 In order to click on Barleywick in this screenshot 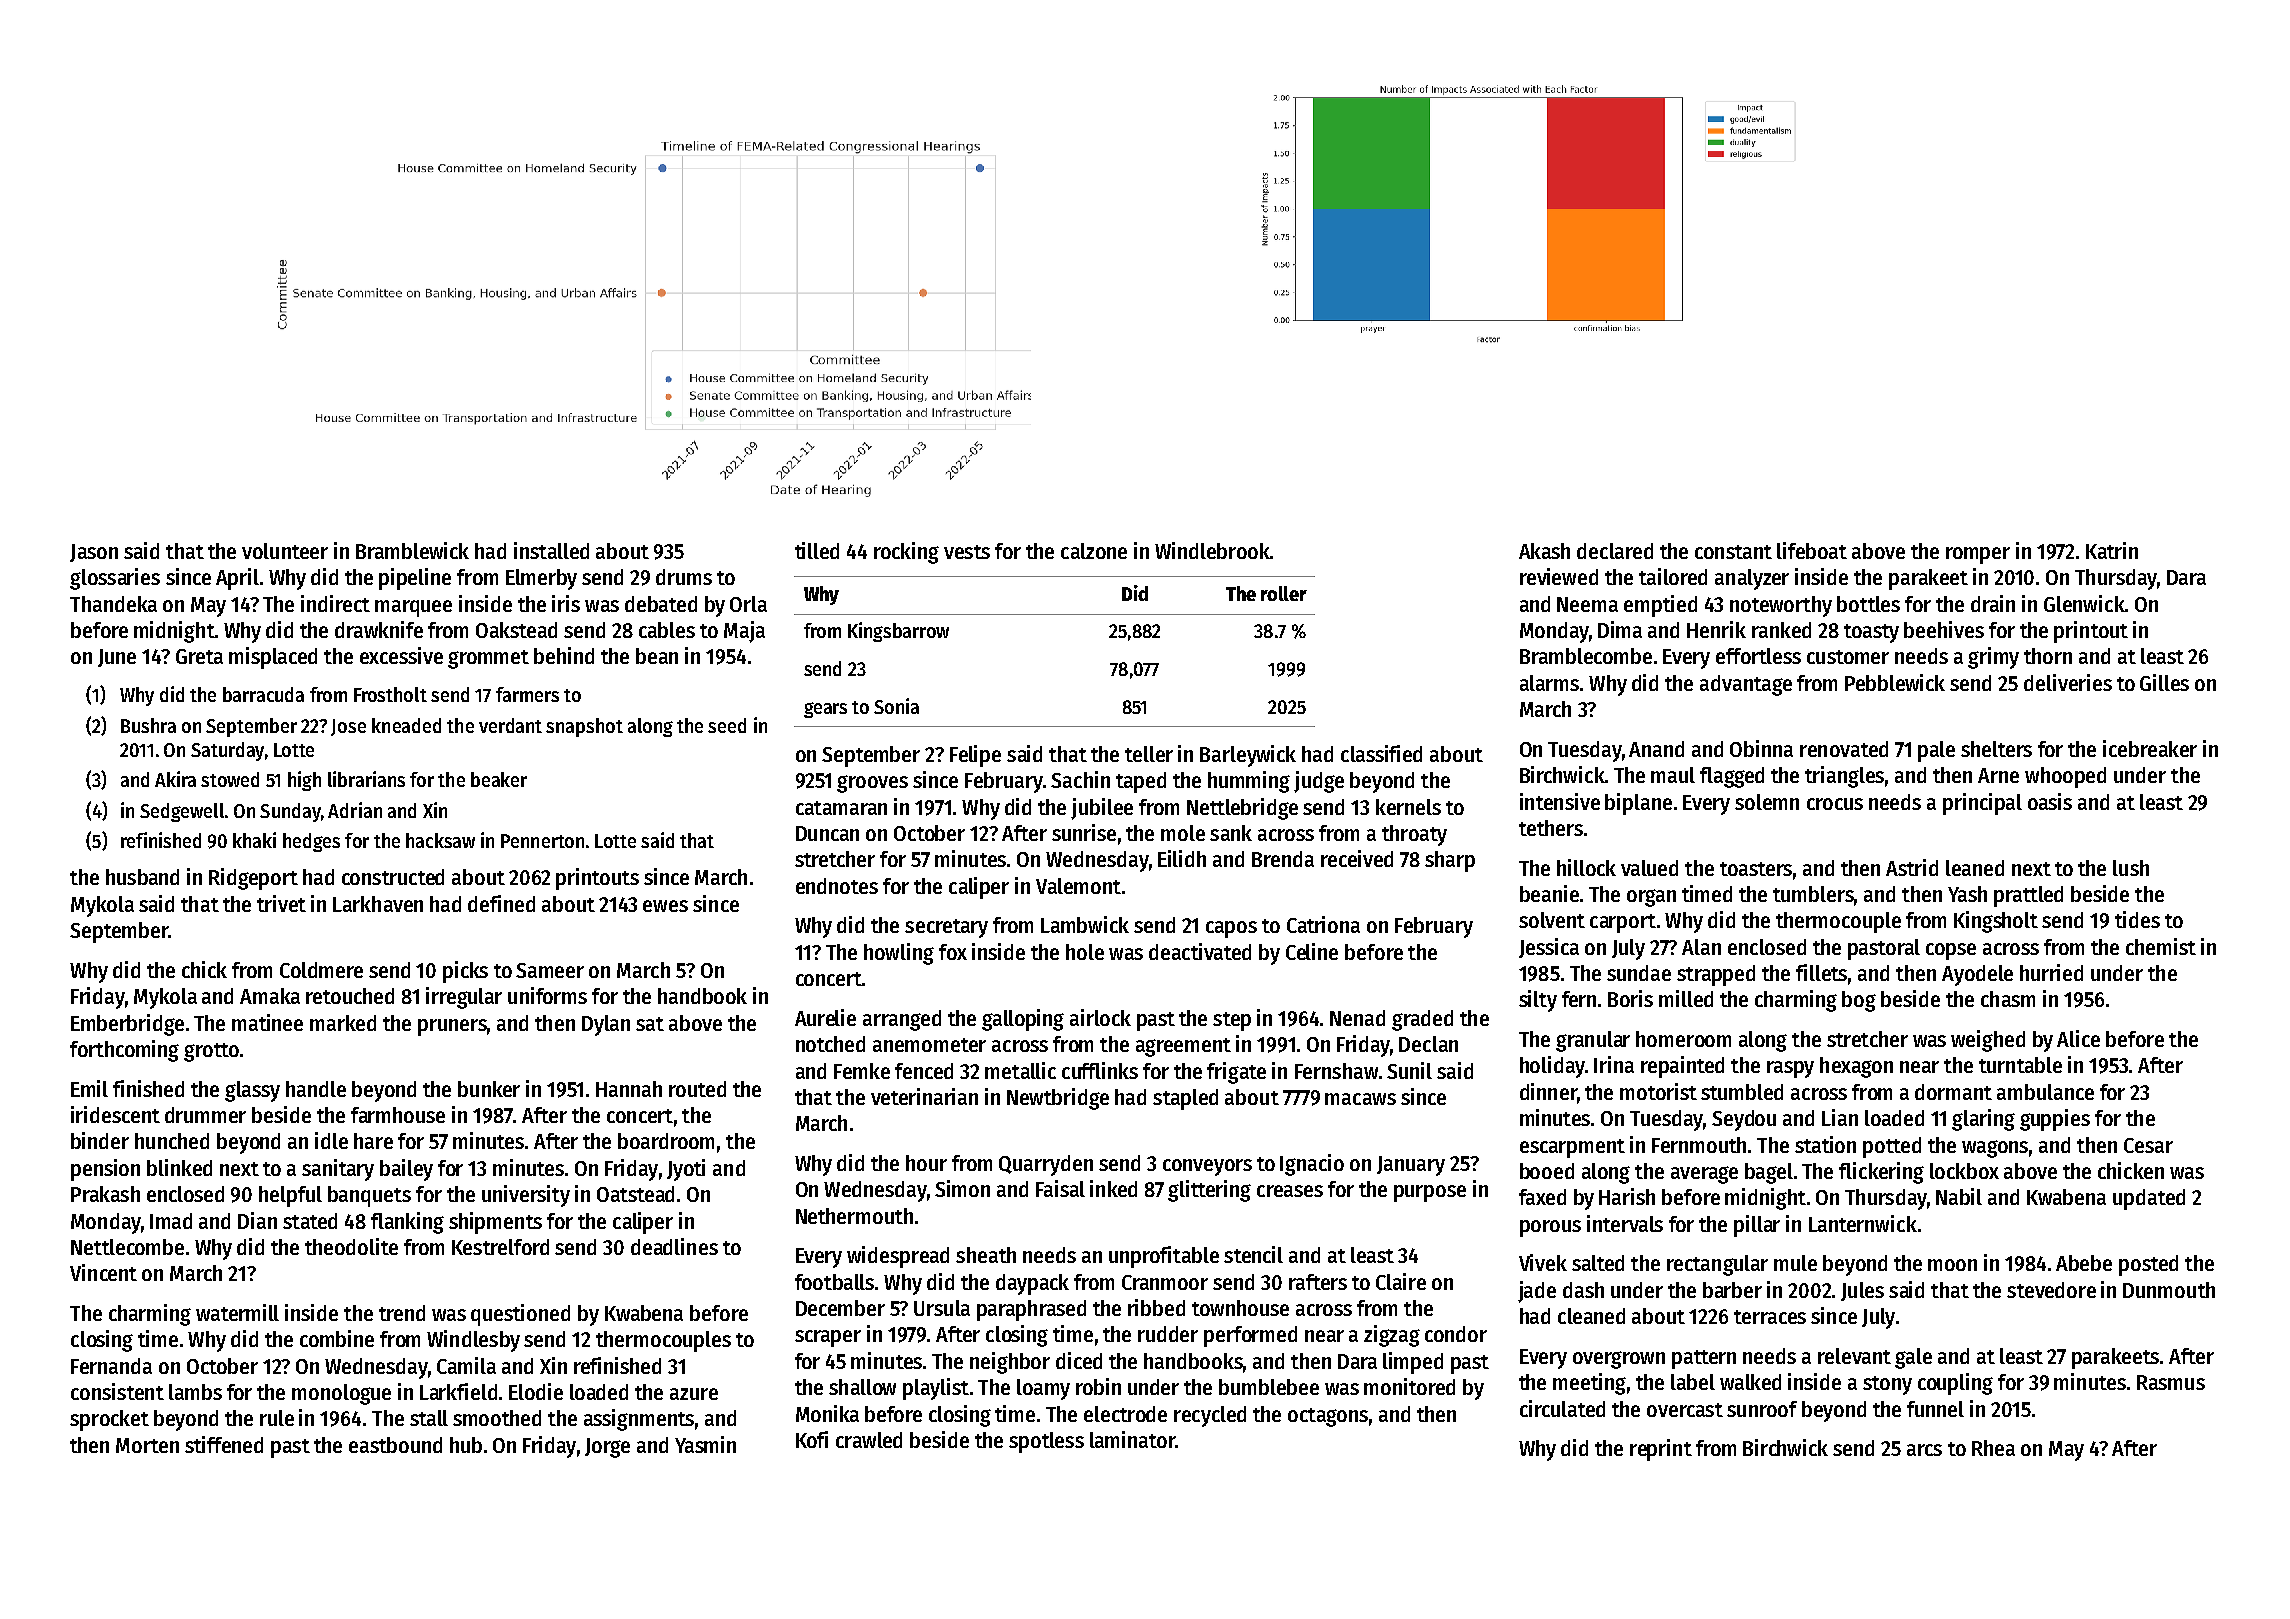, I will do `click(1248, 756)`.
